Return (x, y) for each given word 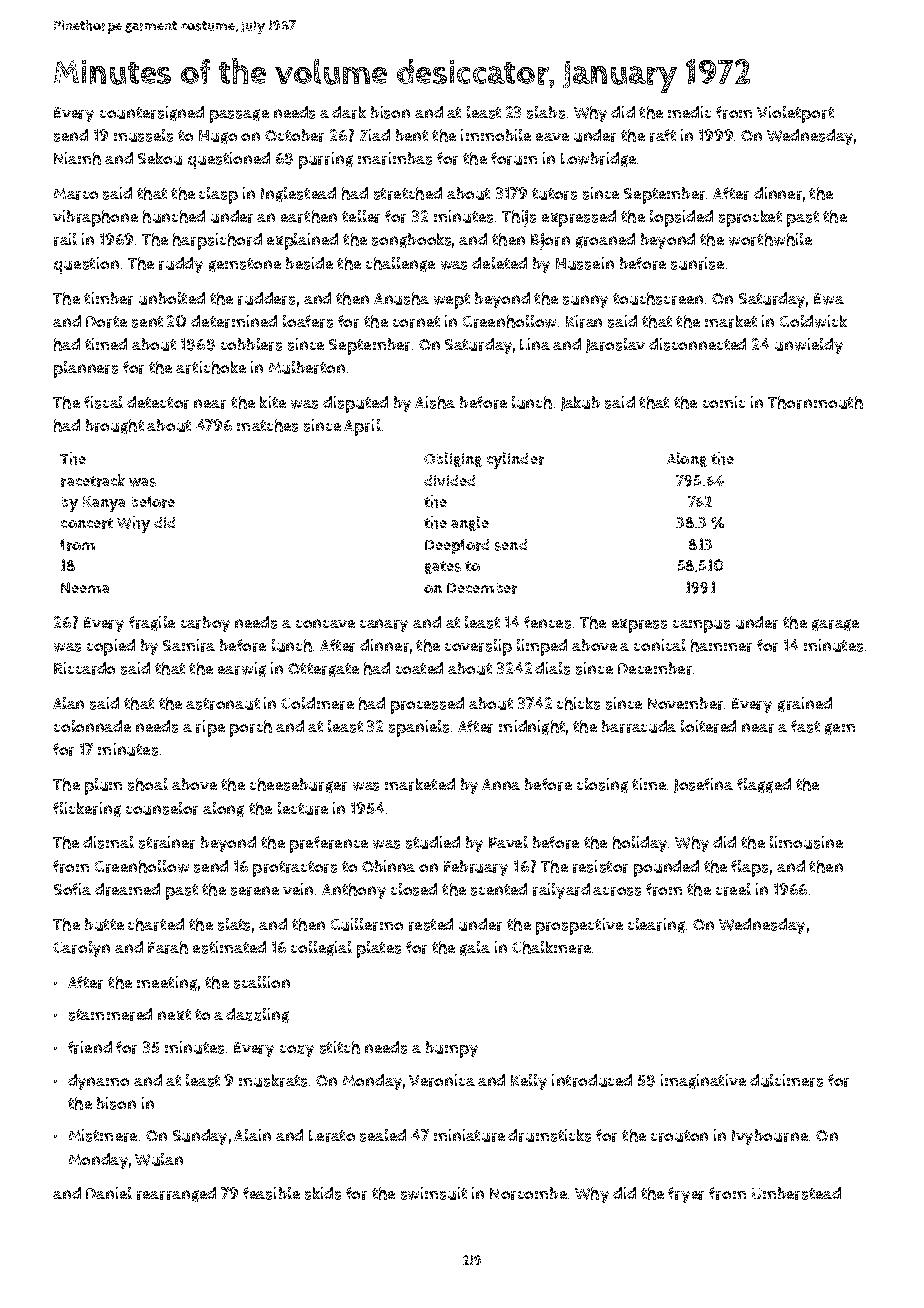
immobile (496, 135)
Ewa (829, 299)
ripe (210, 728)
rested (431, 924)
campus (701, 626)
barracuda (639, 726)
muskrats (273, 1080)
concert (87, 523)
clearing (656, 925)
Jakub (580, 403)
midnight (532, 727)
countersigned (152, 113)
